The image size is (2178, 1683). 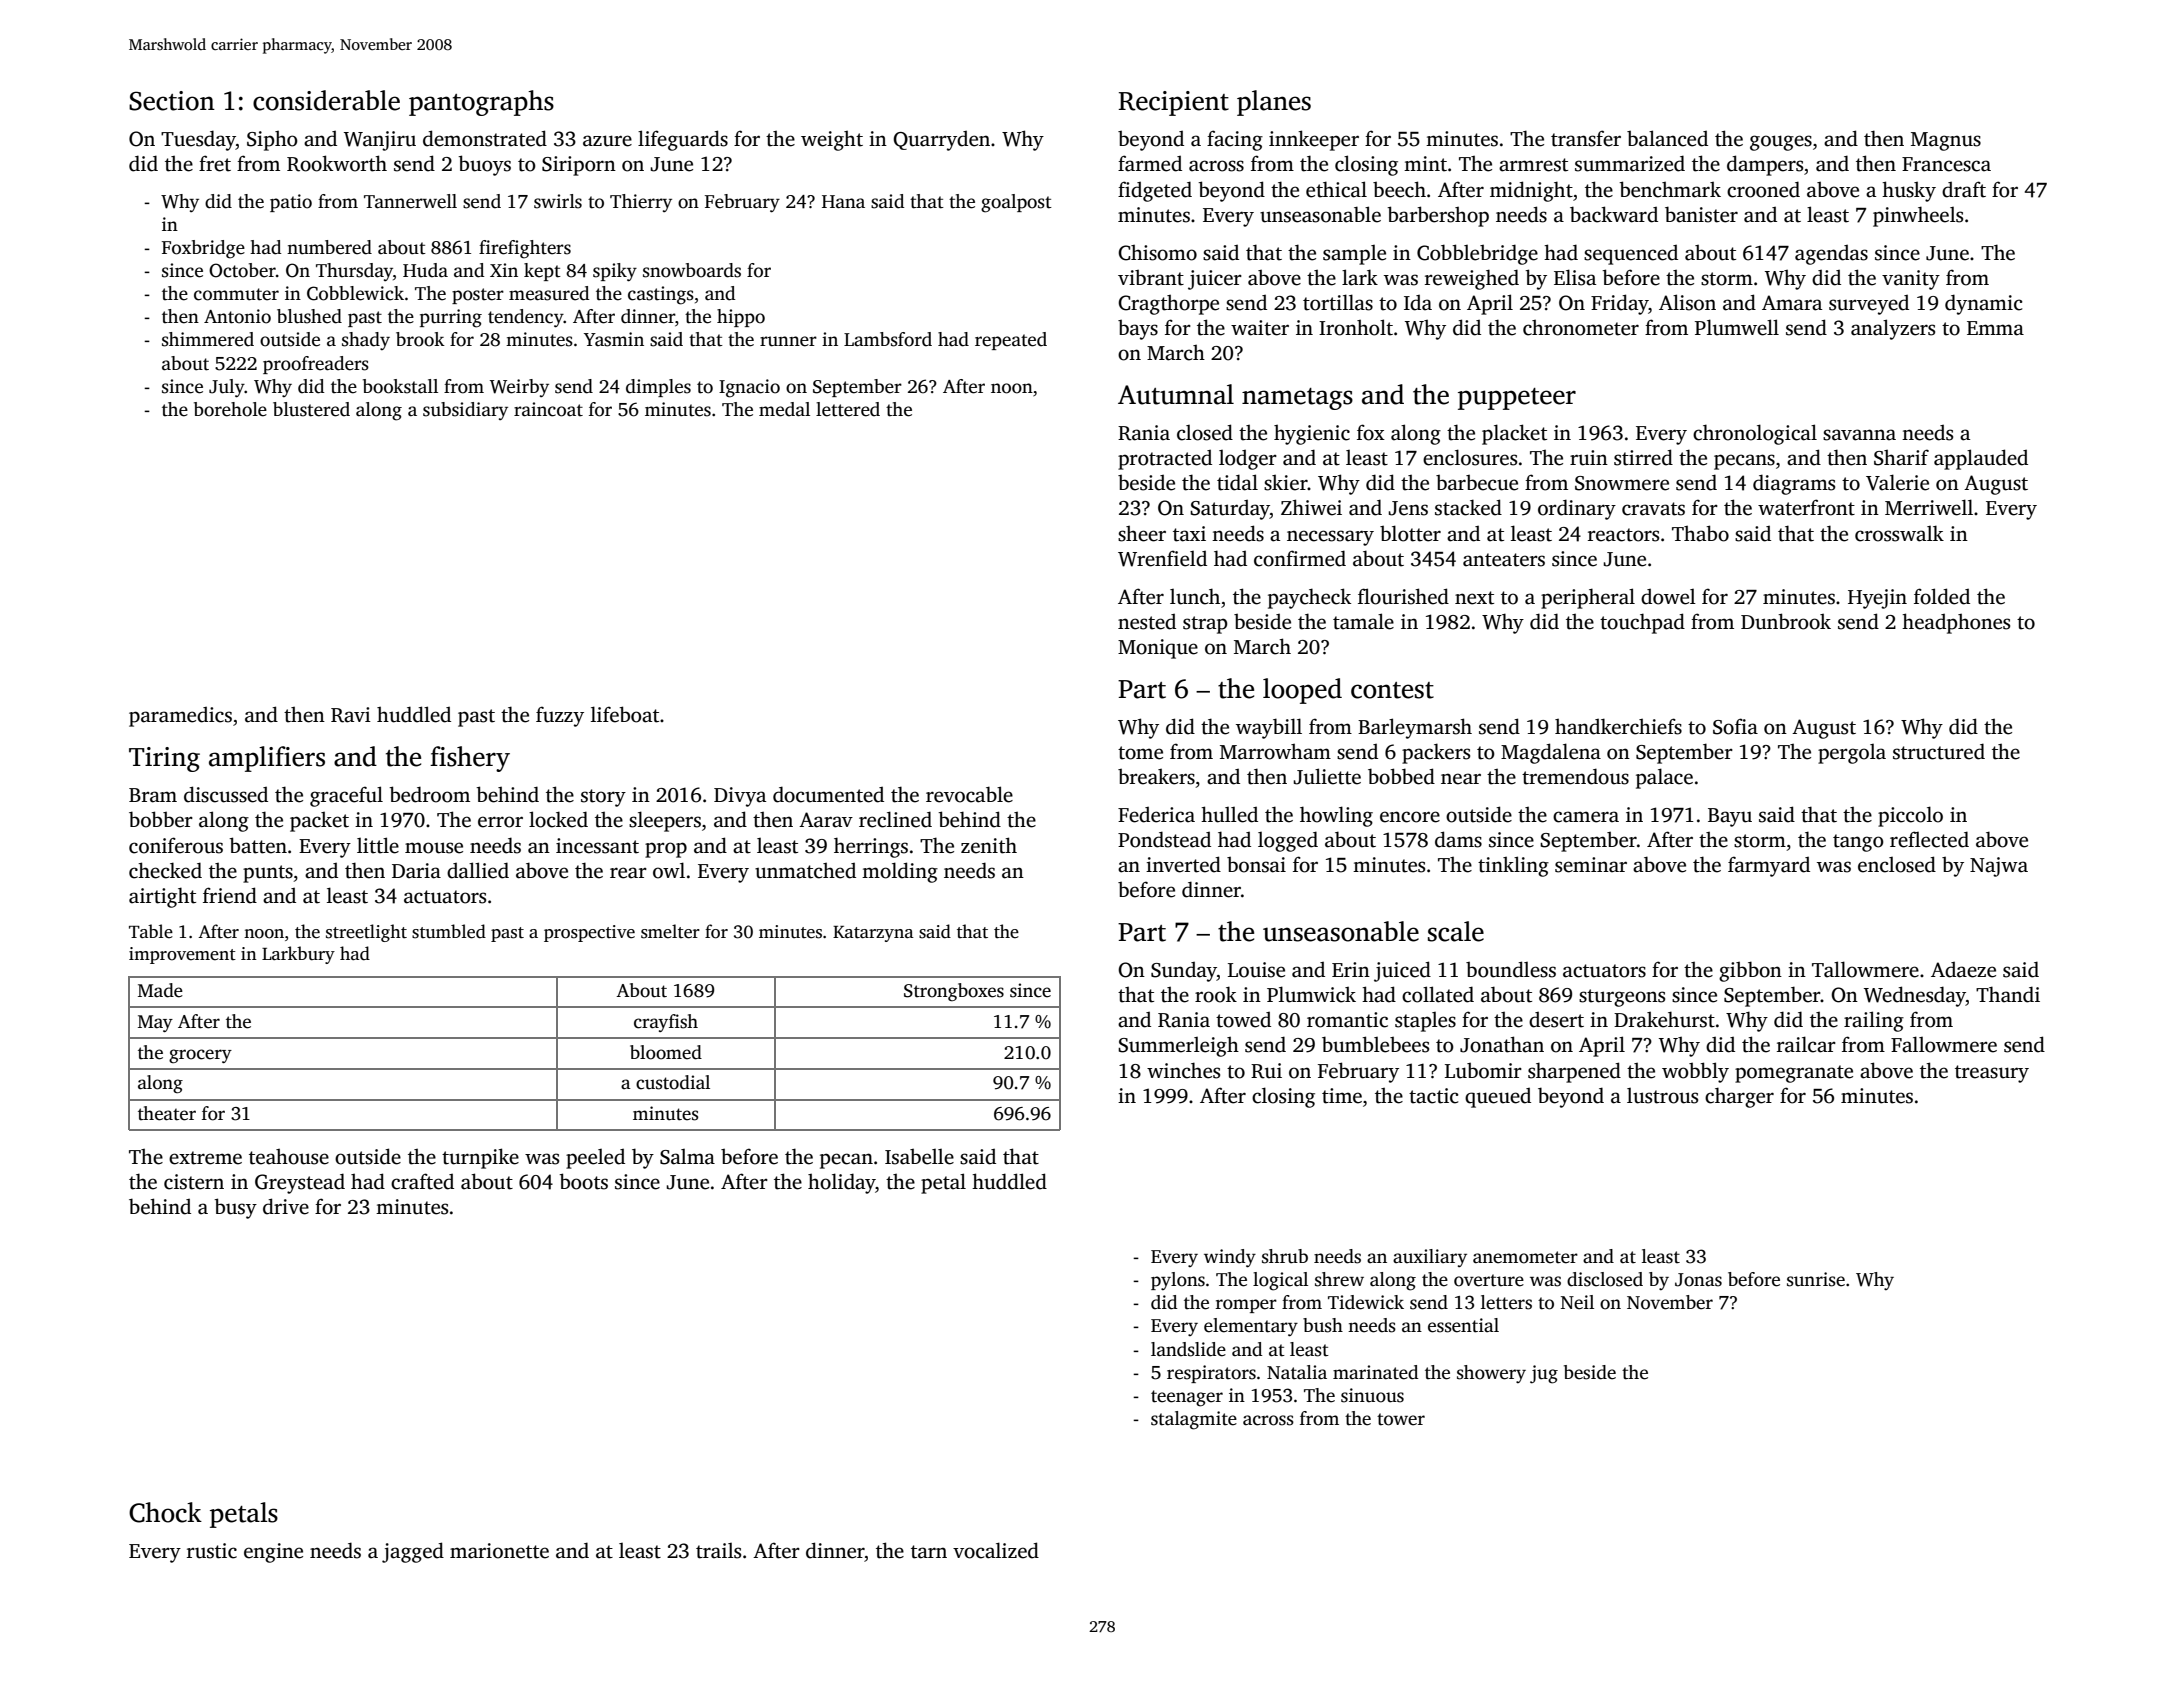 I want to click on Thandi, so click(x=2008, y=994).
